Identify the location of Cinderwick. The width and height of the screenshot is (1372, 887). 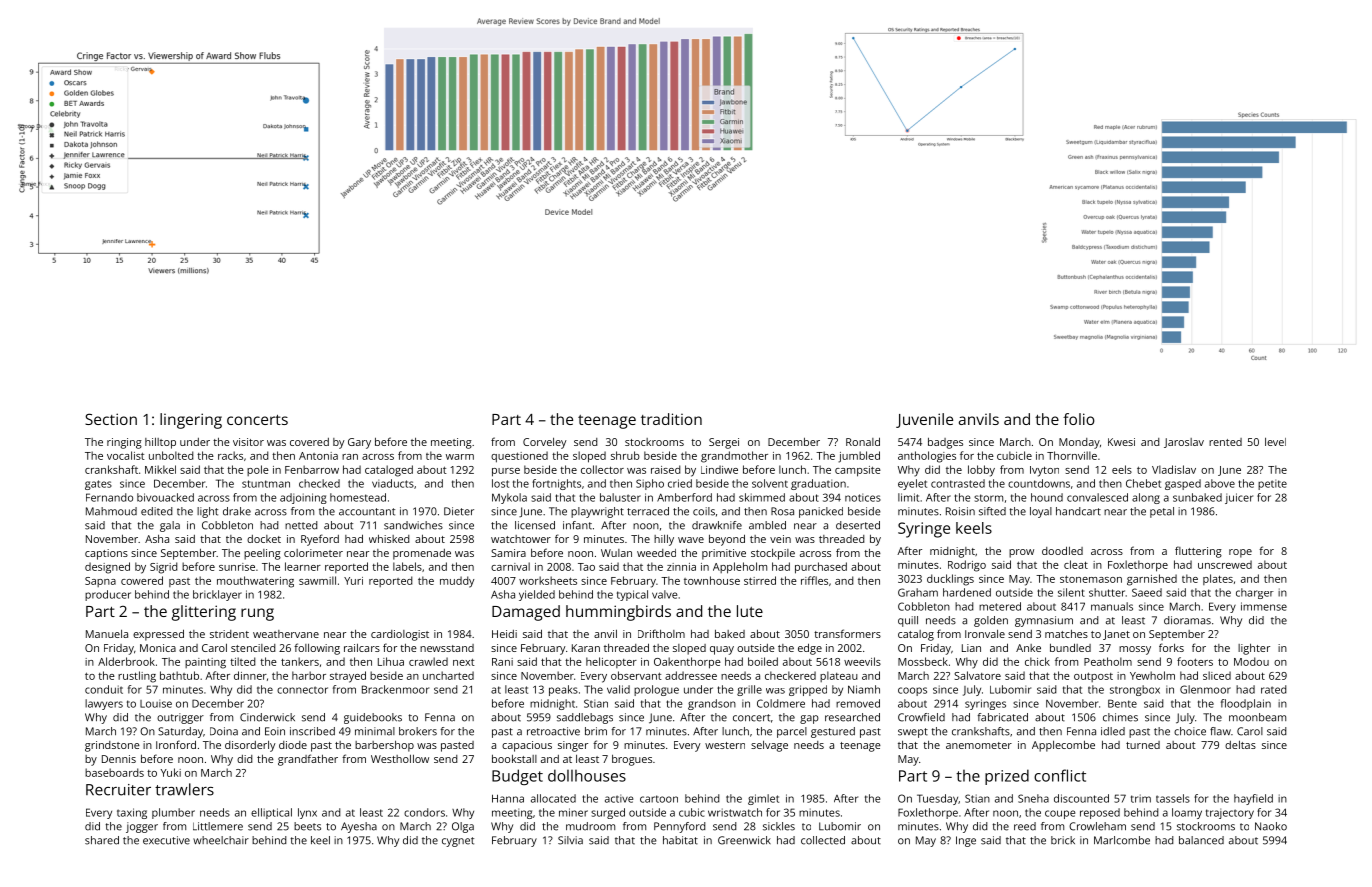
(267, 717).
